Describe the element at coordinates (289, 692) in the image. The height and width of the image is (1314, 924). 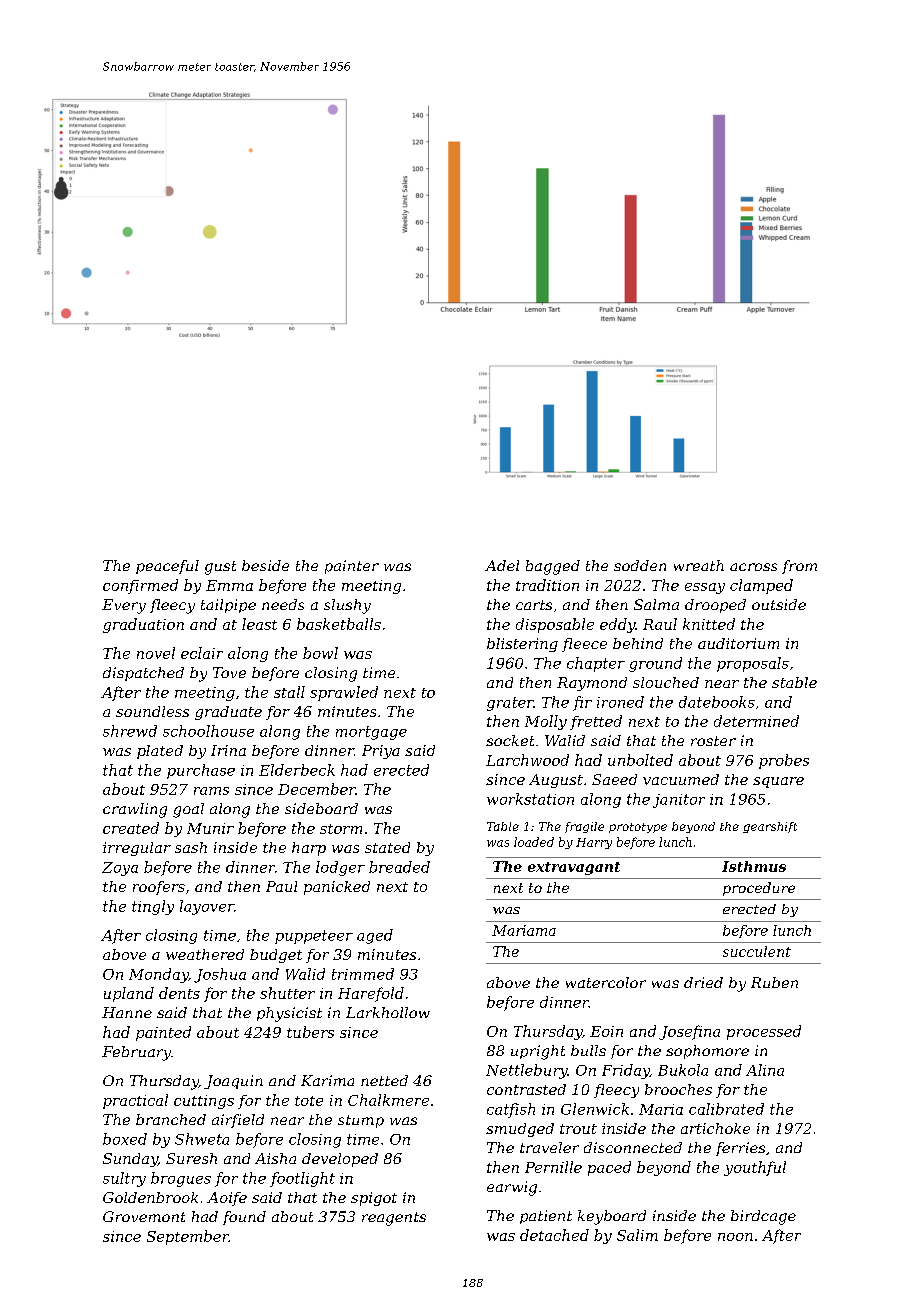
I see `stall` at that location.
